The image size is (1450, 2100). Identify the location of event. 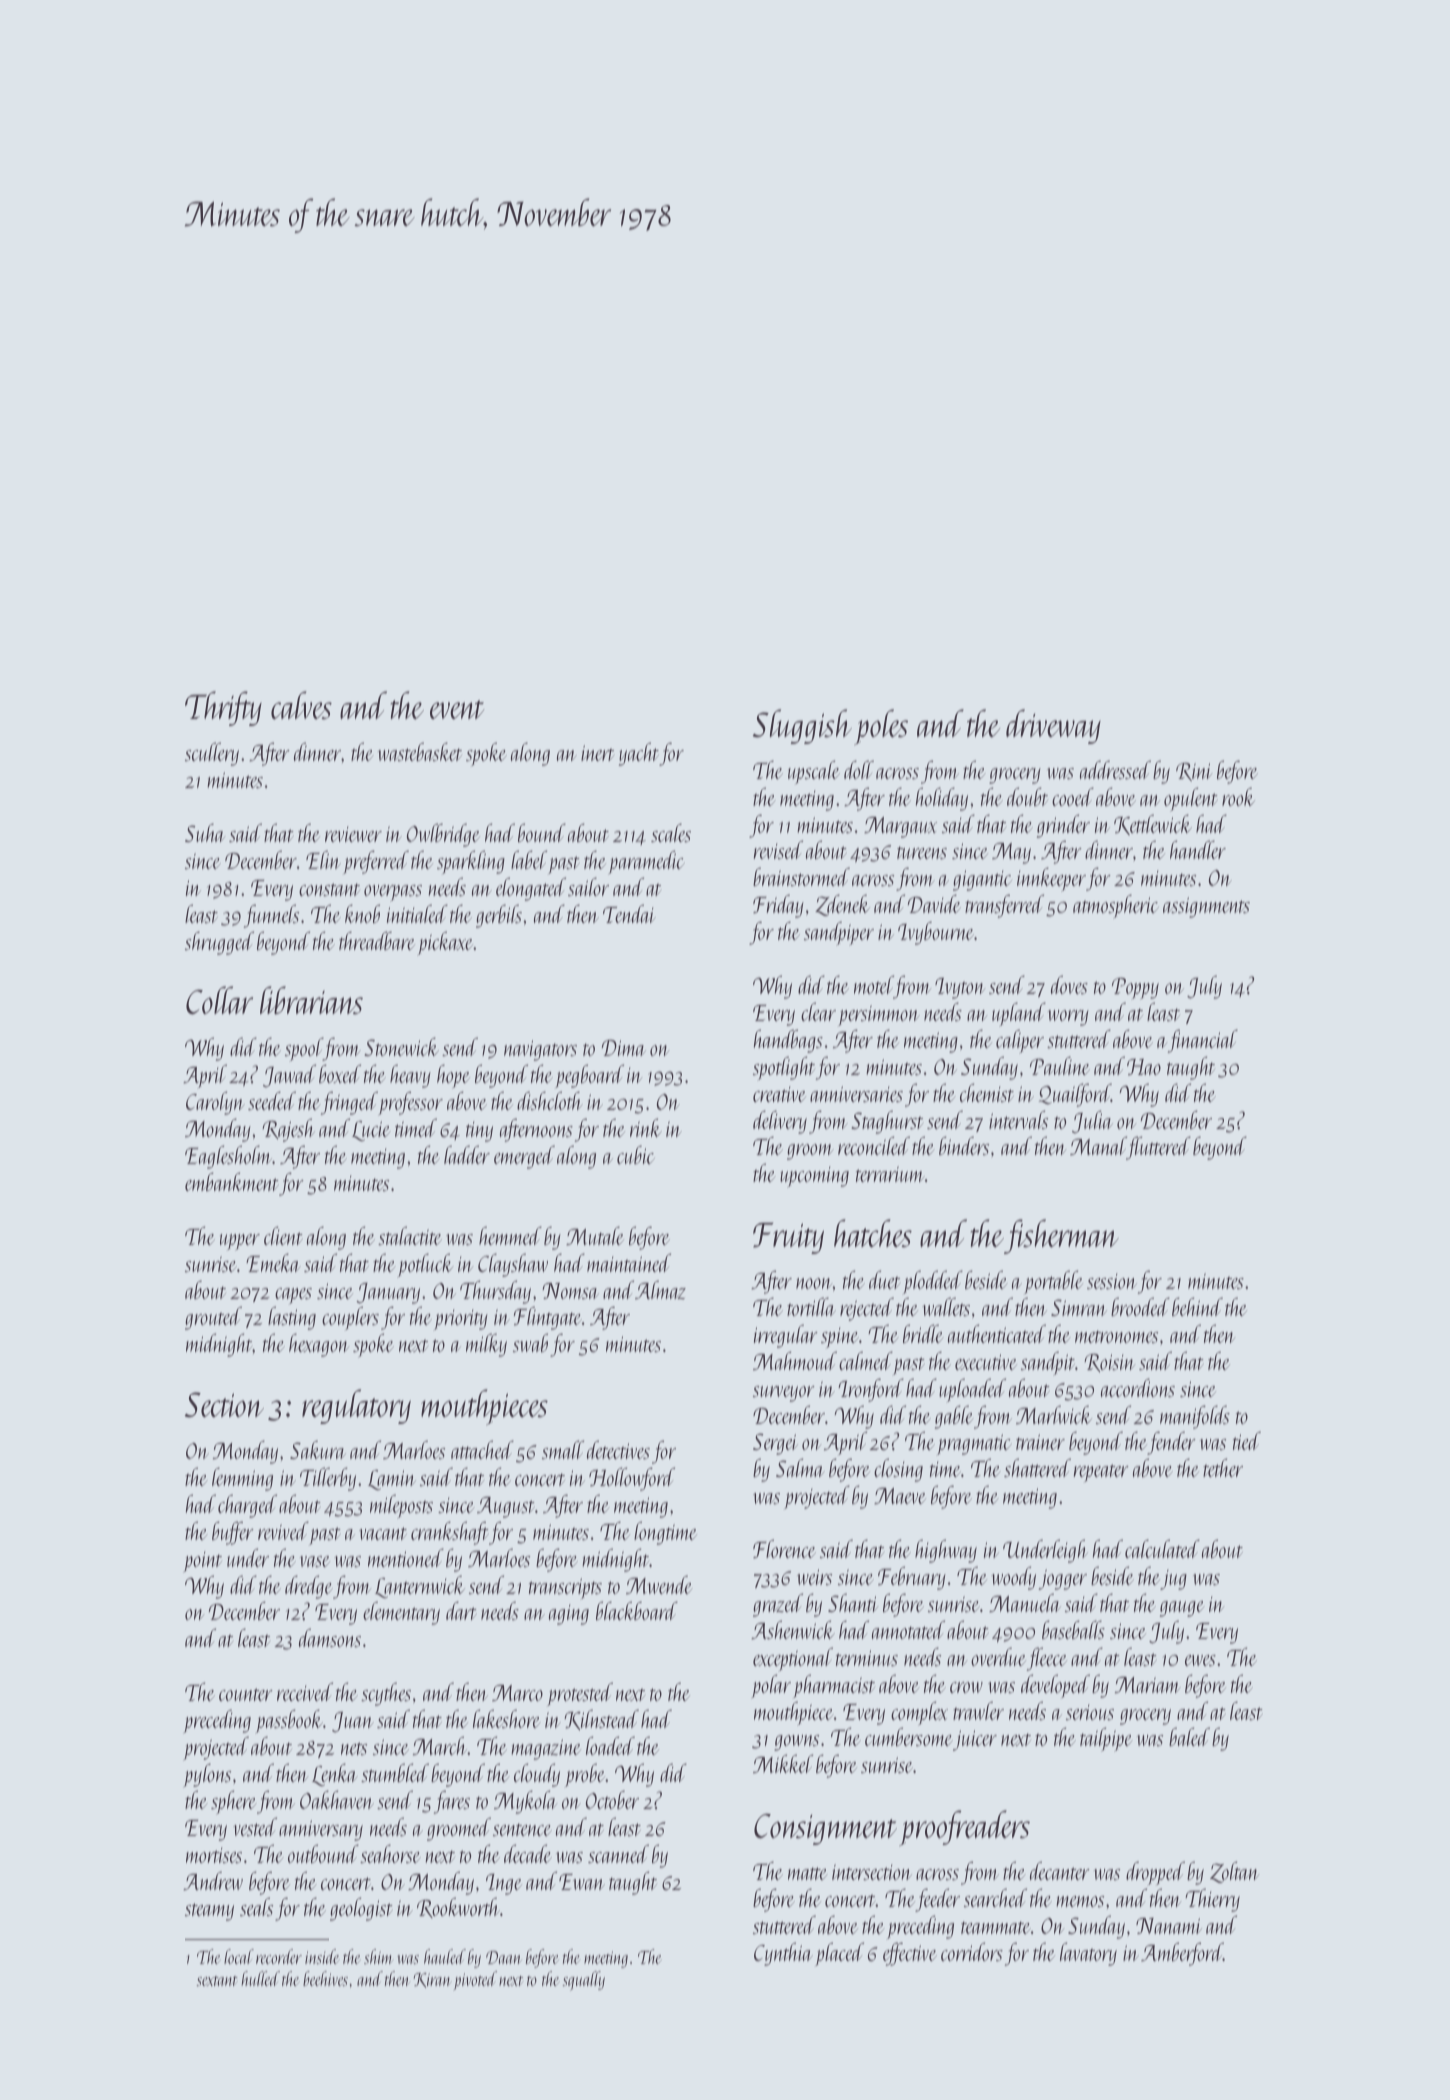
(457, 709).
